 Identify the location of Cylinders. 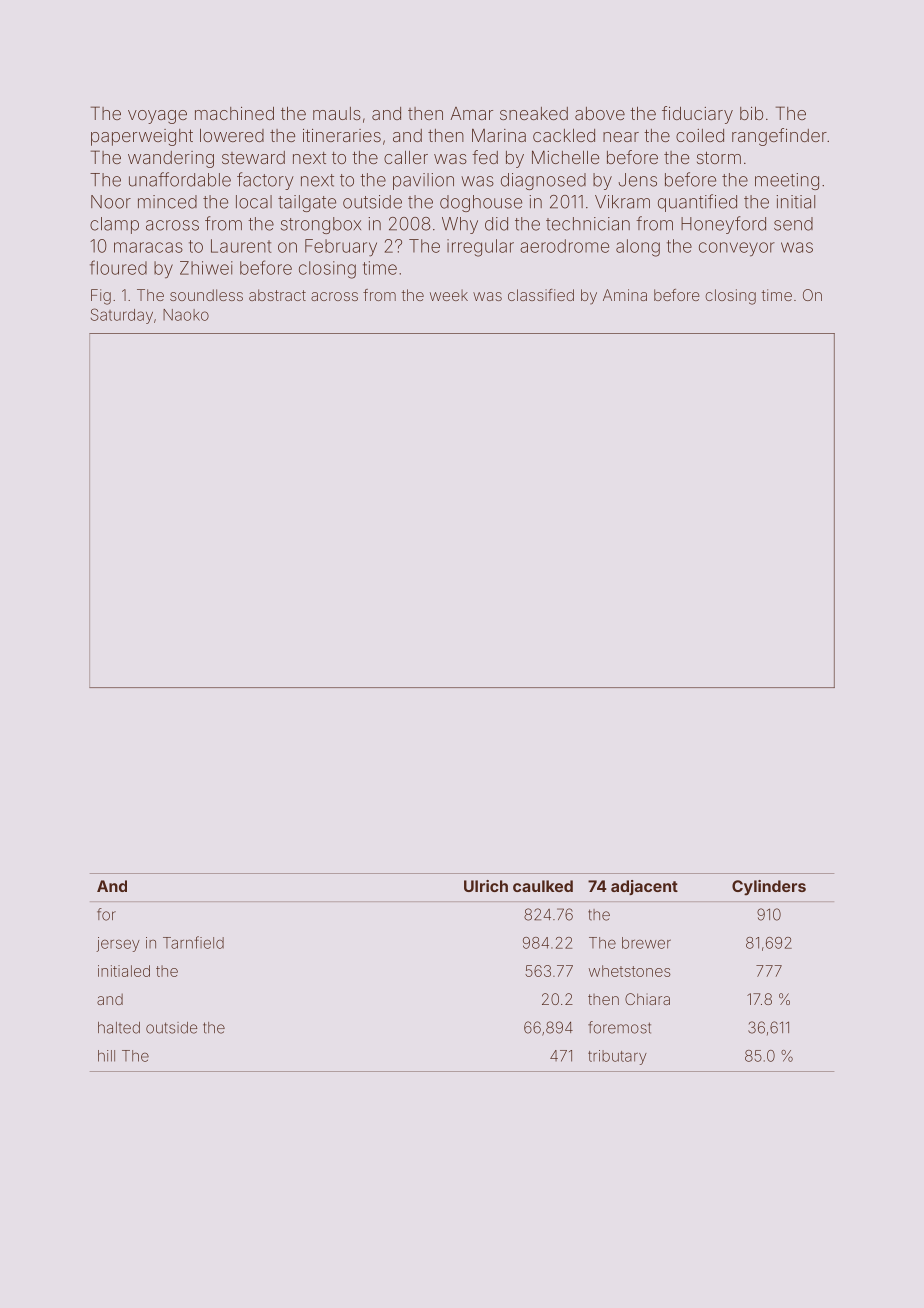
(769, 888).
